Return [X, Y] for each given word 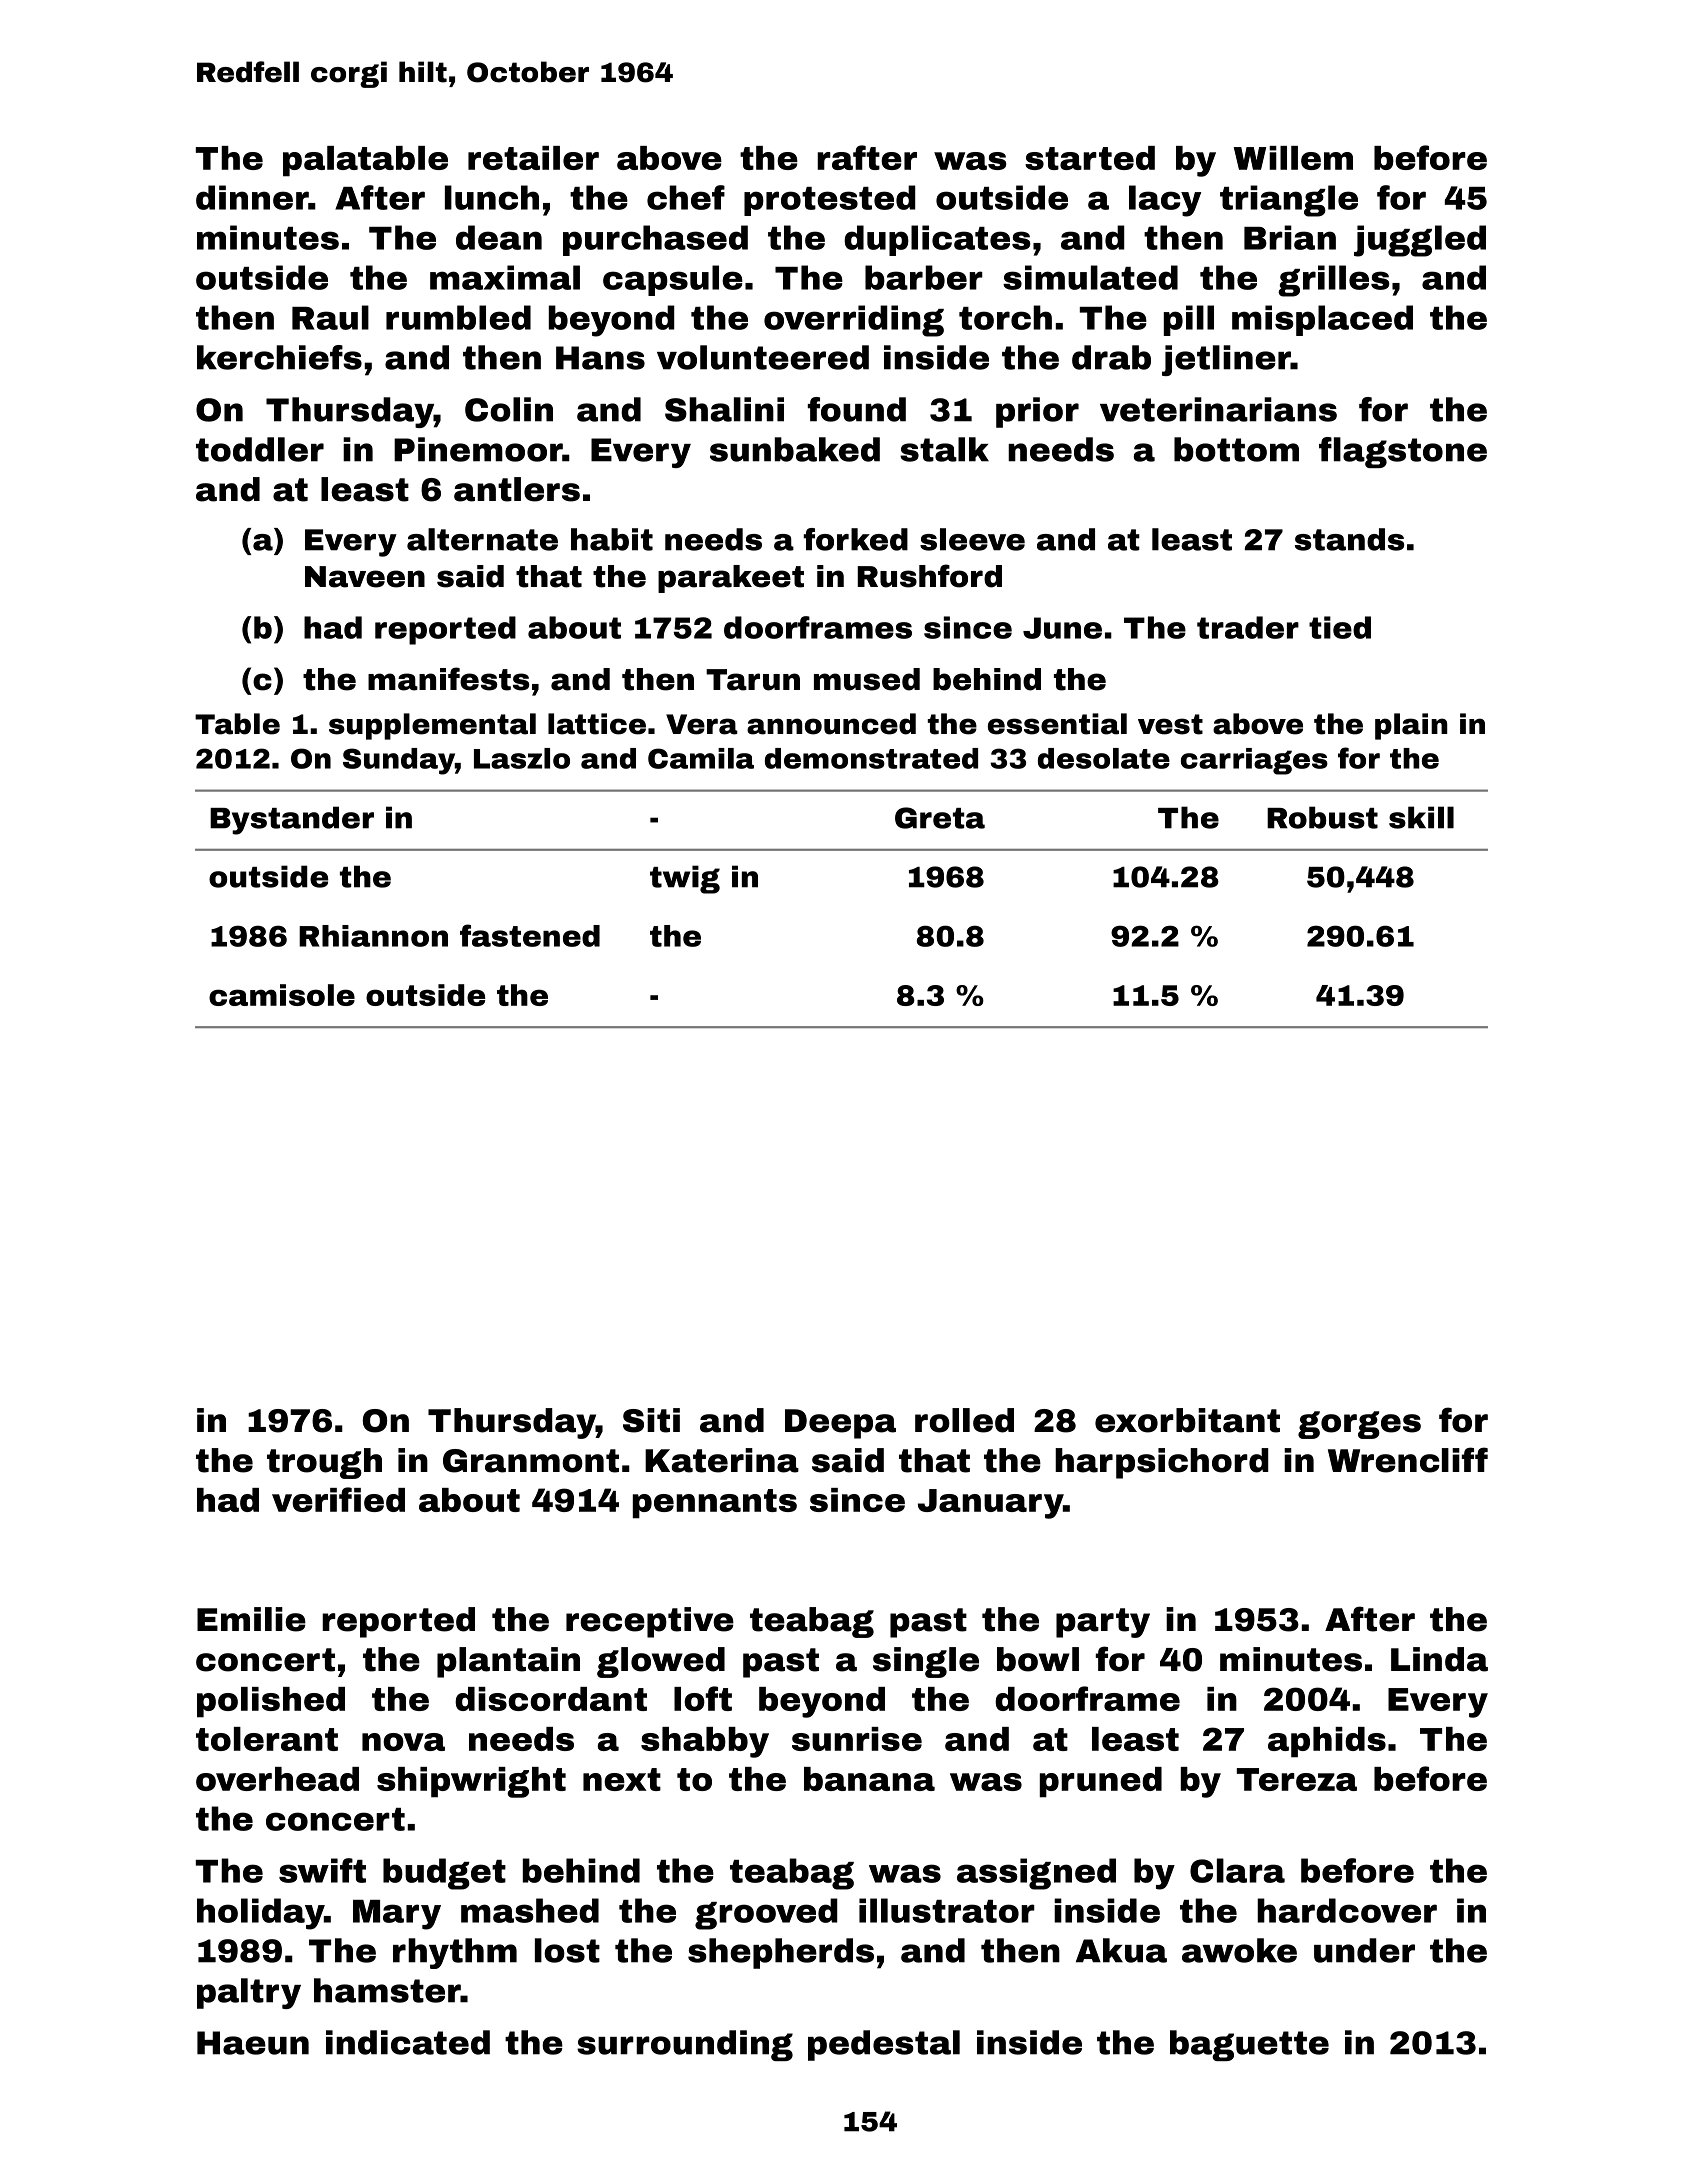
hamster [387, 1990]
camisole [282, 995]
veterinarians [1218, 409]
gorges [1359, 1425]
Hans [600, 358]
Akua [1121, 1950]
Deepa [840, 1424]
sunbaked [795, 449]
